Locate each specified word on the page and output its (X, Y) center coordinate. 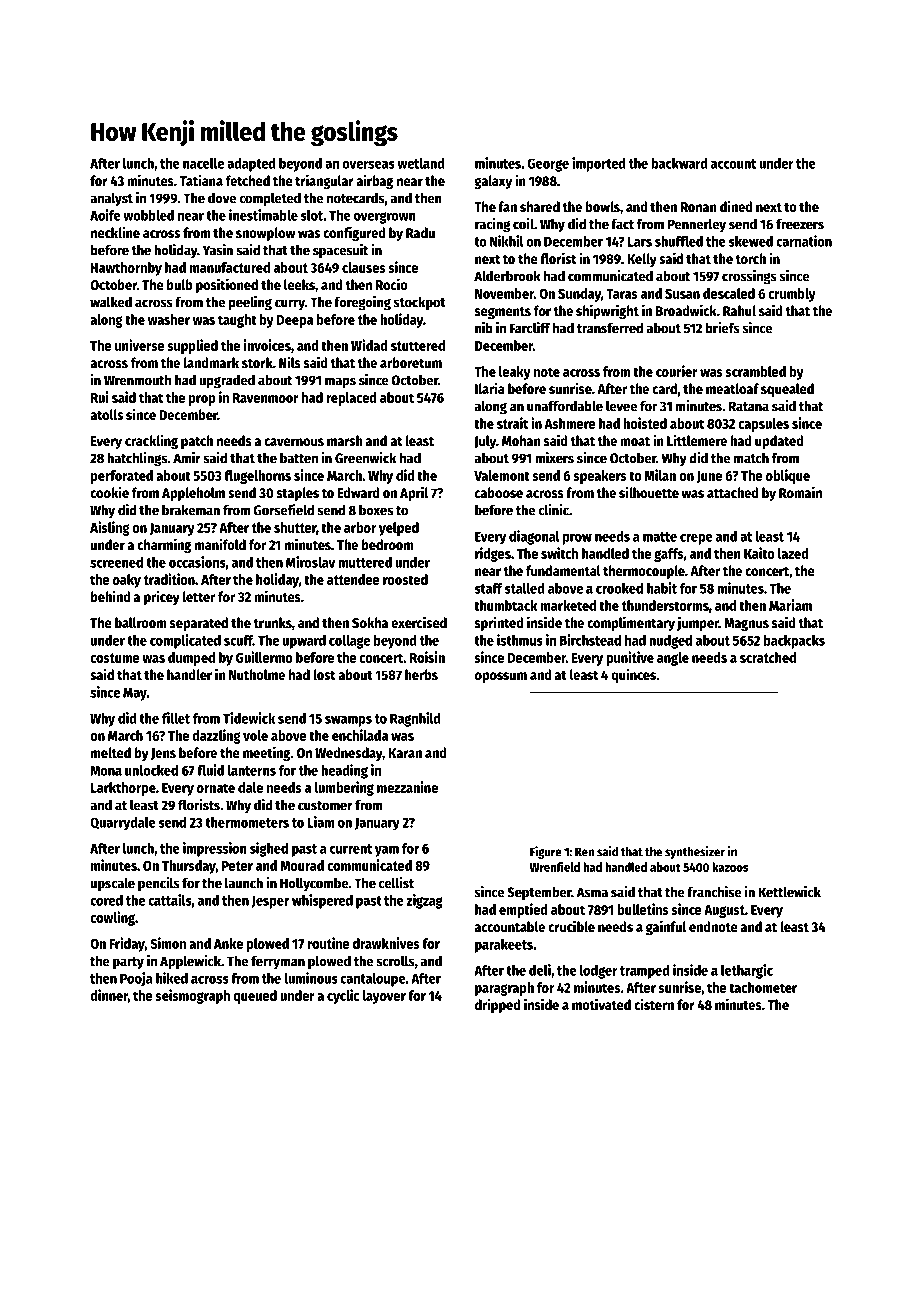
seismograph (193, 996)
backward (679, 163)
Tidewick (249, 718)
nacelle (203, 163)
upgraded (227, 381)
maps (340, 383)
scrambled (756, 371)
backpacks (794, 642)
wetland (421, 163)
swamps (348, 721)
